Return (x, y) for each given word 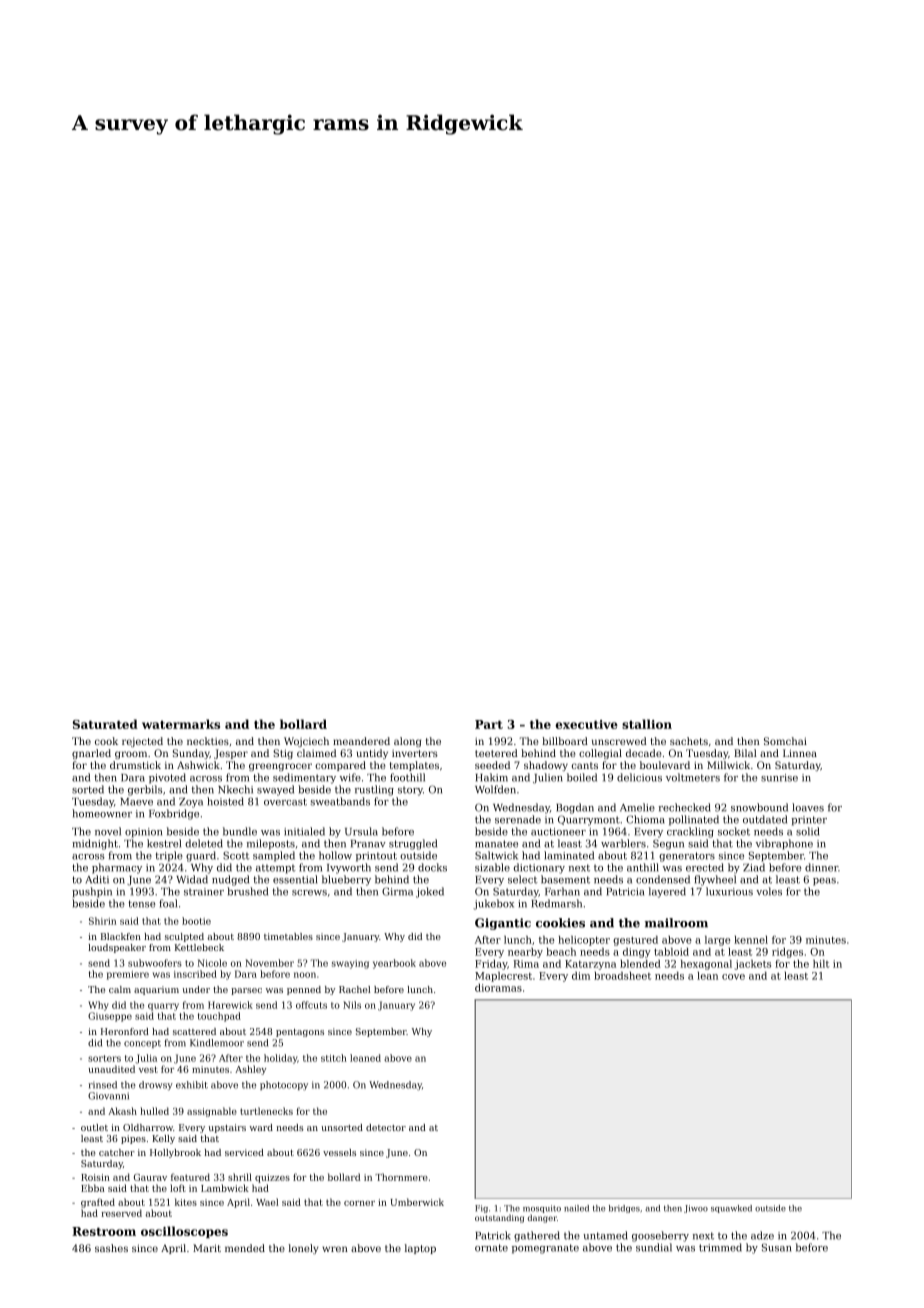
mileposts (271, 844)
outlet (94, 1127)
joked (430, 892)
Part (489, 724)
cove (733, 977)
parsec (246, 991)
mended (245, 1248)
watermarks (181, 724)
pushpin (92, 892)
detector (386, 1127)
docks (432, 867)
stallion (647, 724)
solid (807, 831)
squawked (731, 1209)
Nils (352, 1005)
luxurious (729, 891)
